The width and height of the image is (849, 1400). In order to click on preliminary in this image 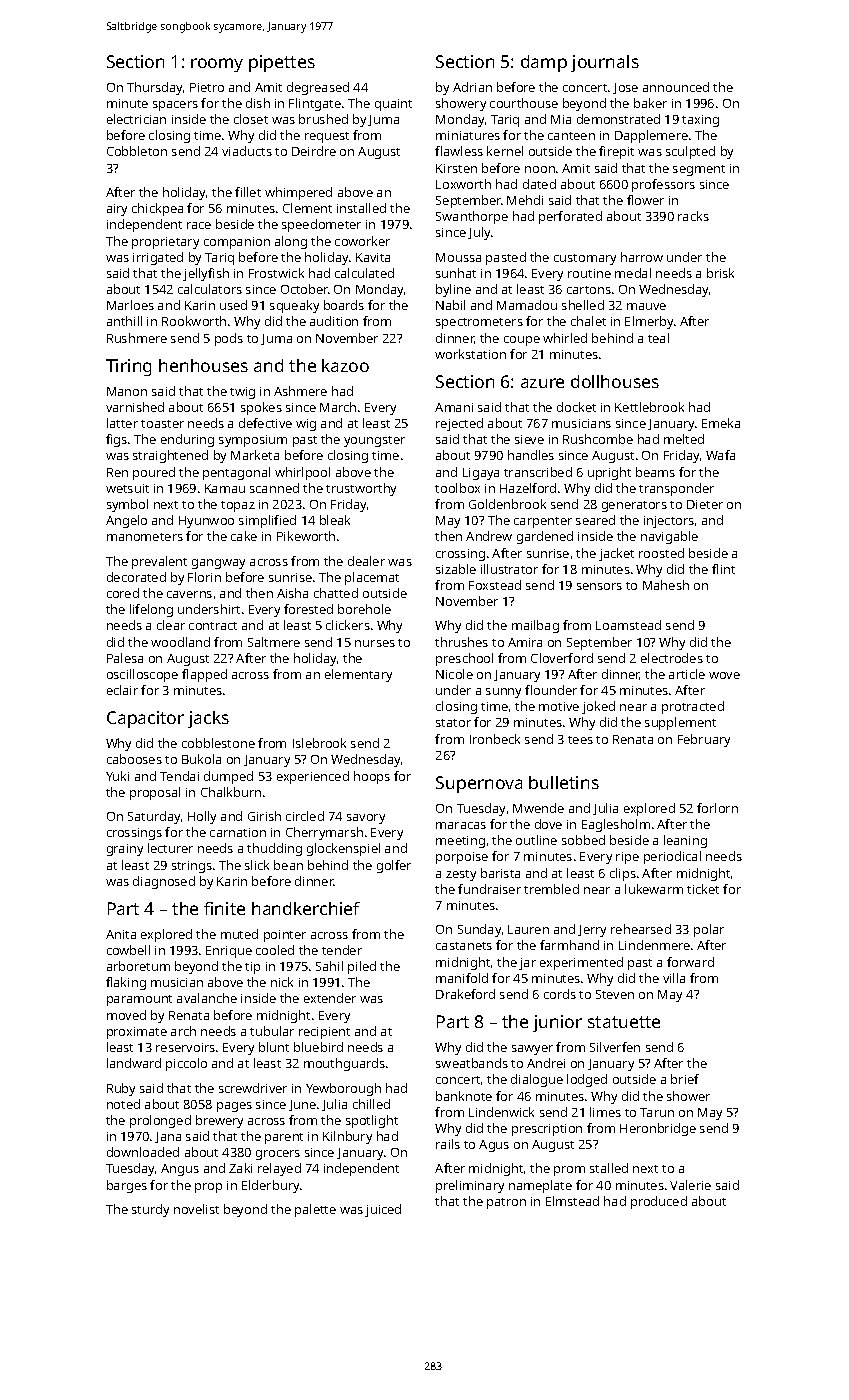, I will do `click(470, 1186)`.
